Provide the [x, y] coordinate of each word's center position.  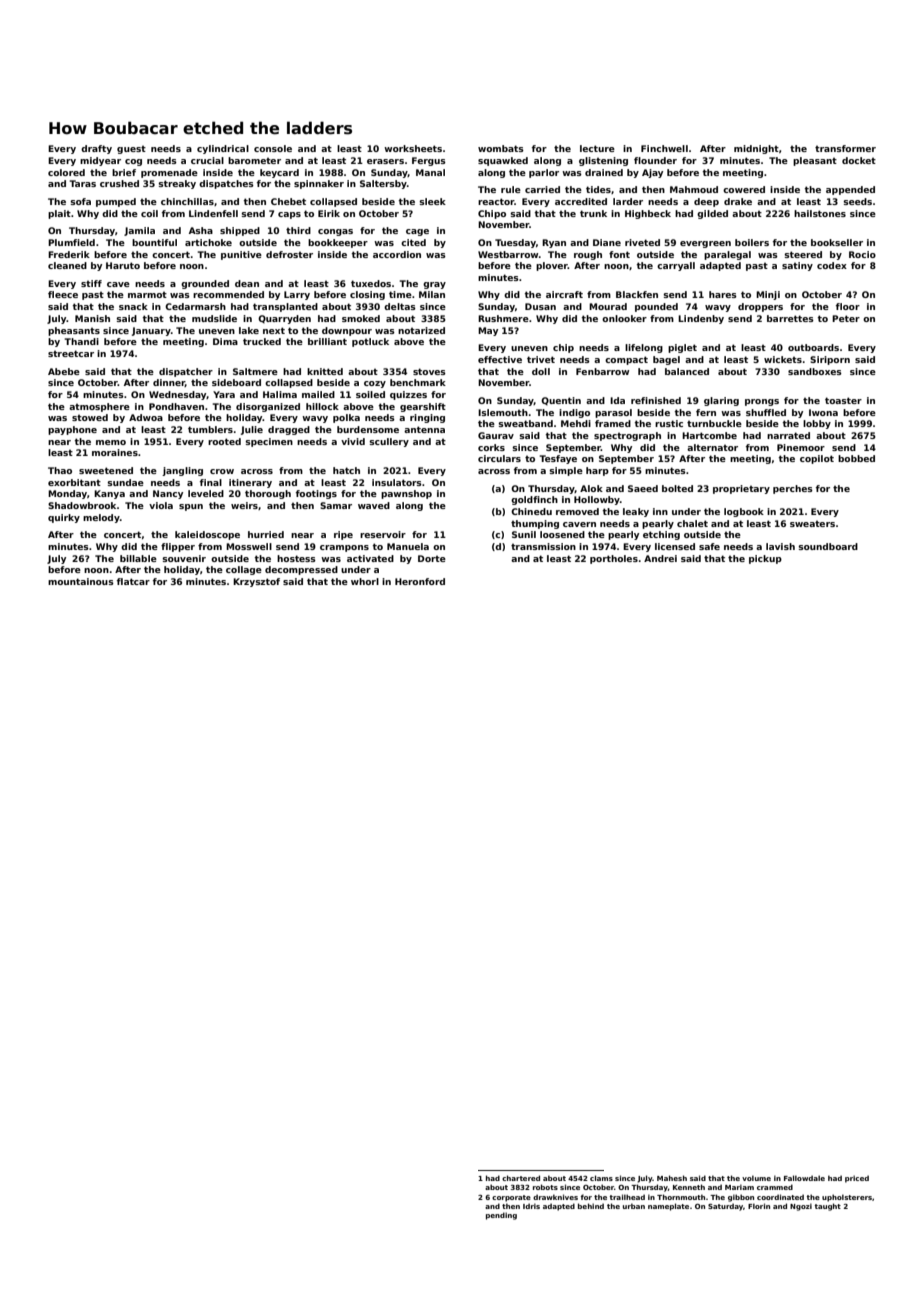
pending [501, 1216]
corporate [511, 1198]
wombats [501, 148]
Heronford [420, 581]
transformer [845, 148]
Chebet [288, 201]
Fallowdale [804, 1178]
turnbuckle [714, 423]
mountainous [81, 581]
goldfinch [534, 500]
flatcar [133, 581]
